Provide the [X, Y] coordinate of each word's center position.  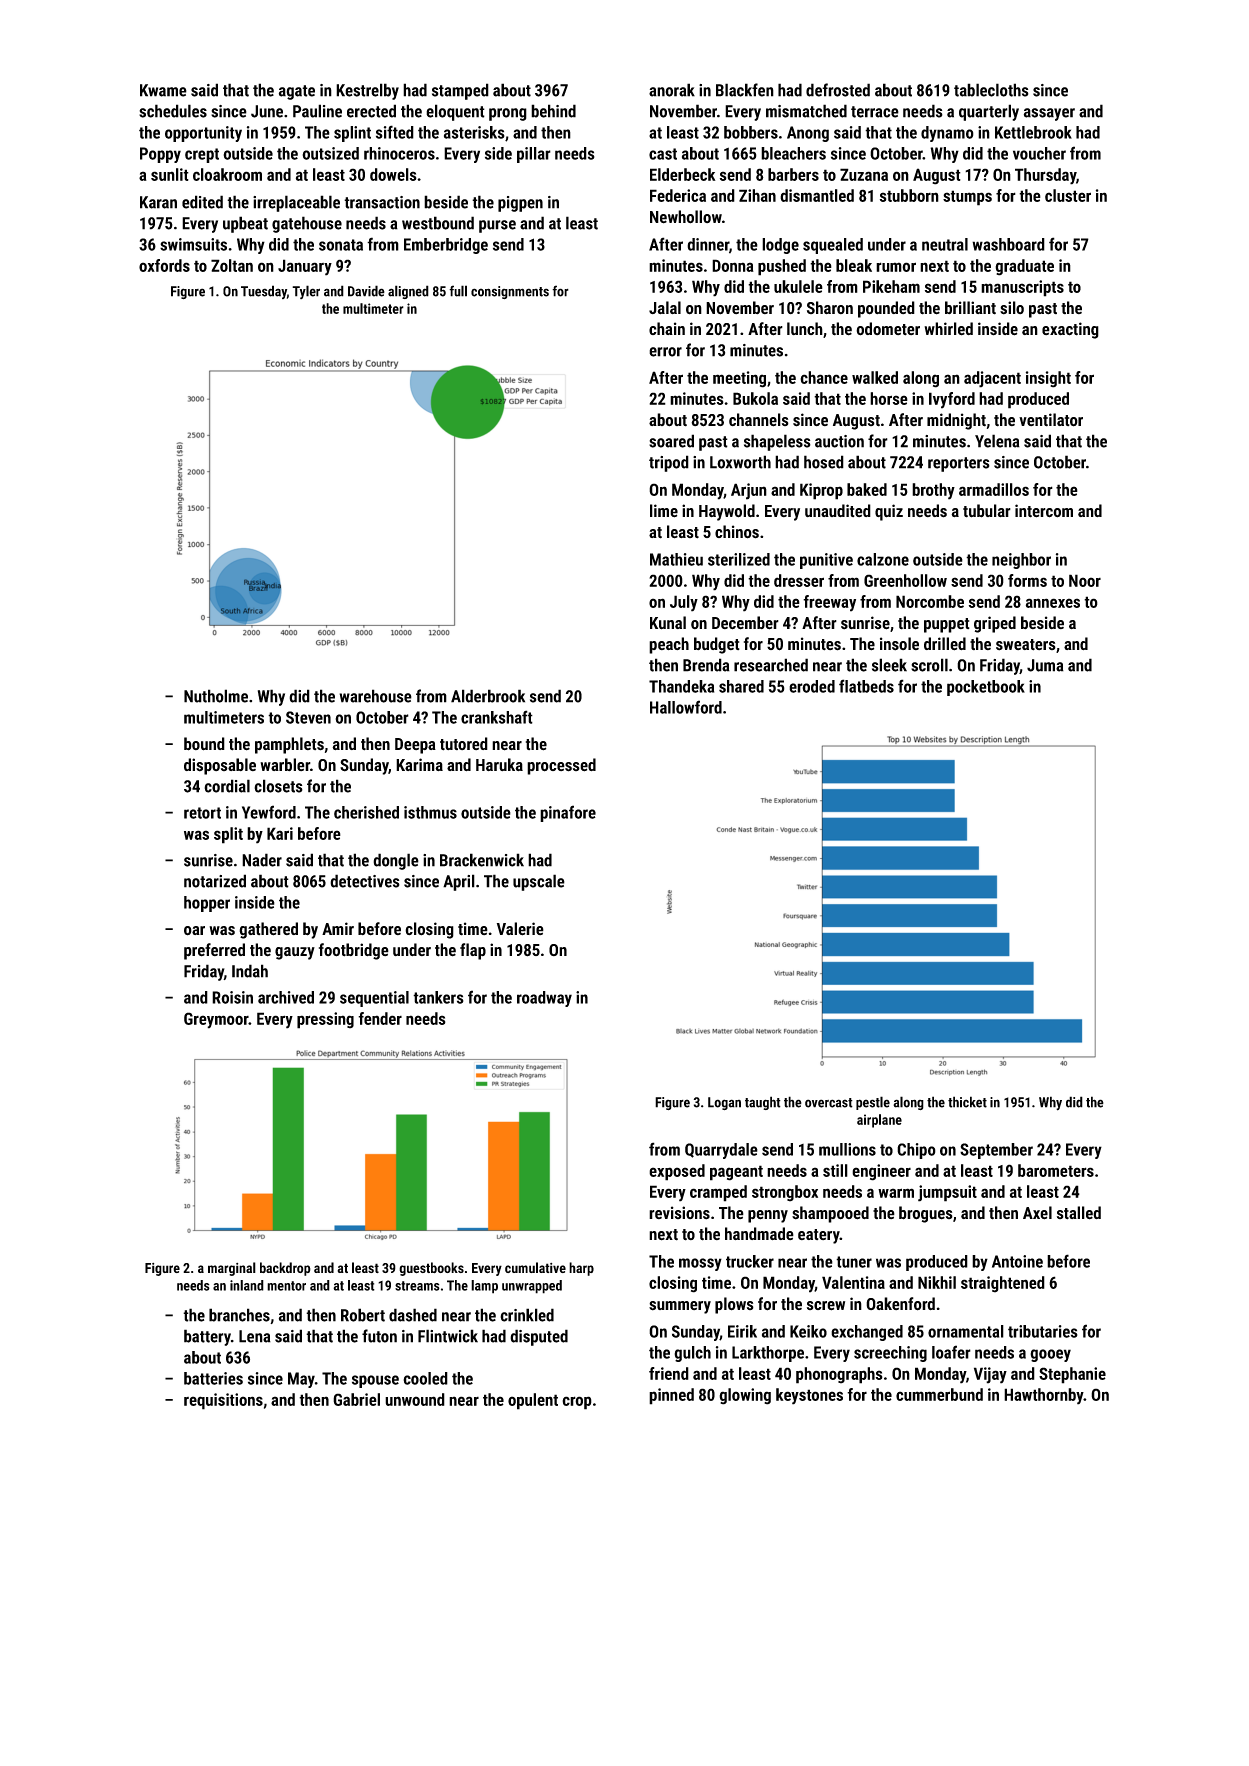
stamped [460, 91]
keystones [809, 1396]
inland [247, 1285]
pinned [671, 1396]
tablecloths [991, 90]
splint [352, 134]
